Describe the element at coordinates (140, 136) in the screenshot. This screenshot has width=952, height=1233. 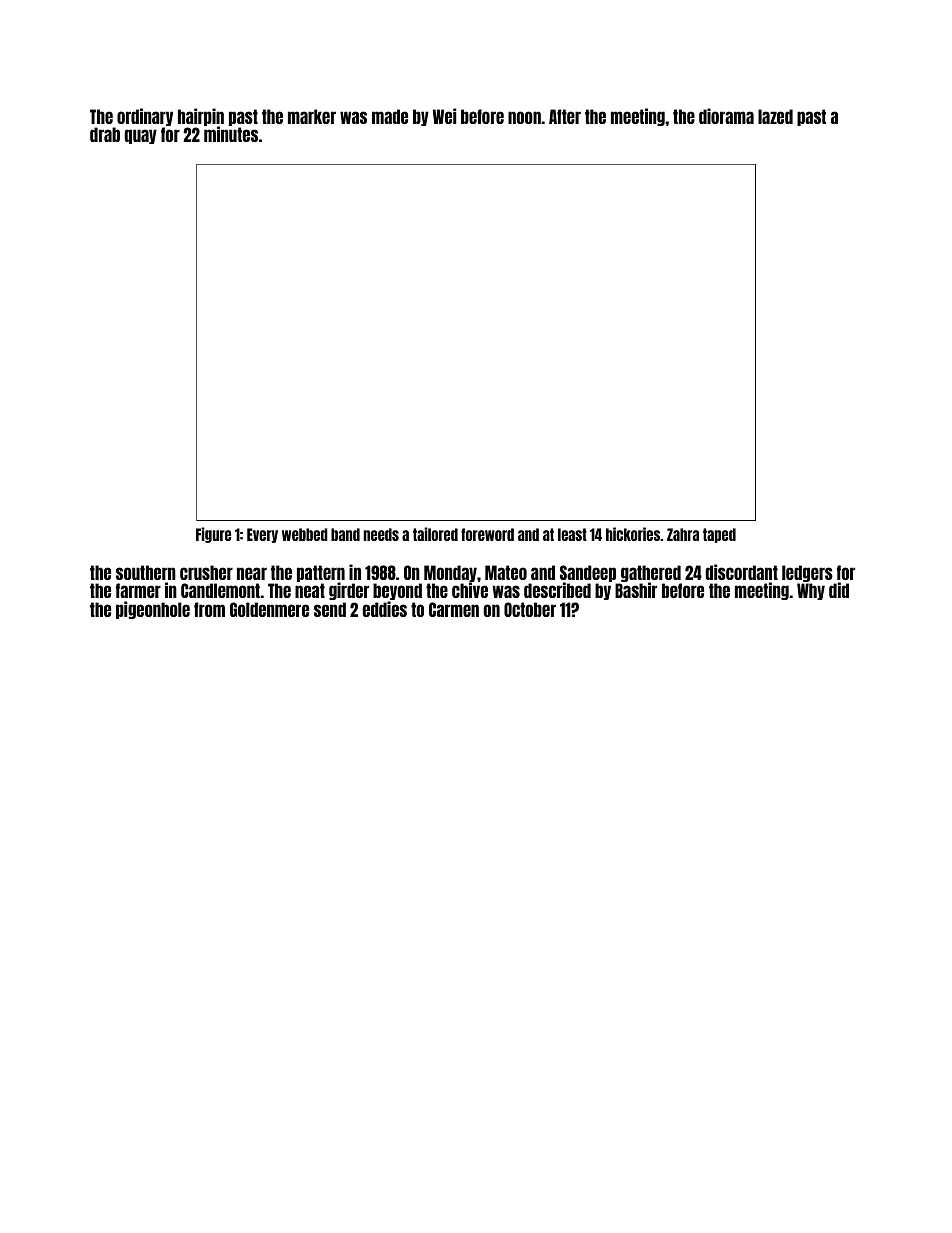
I see `quay` at that location.
